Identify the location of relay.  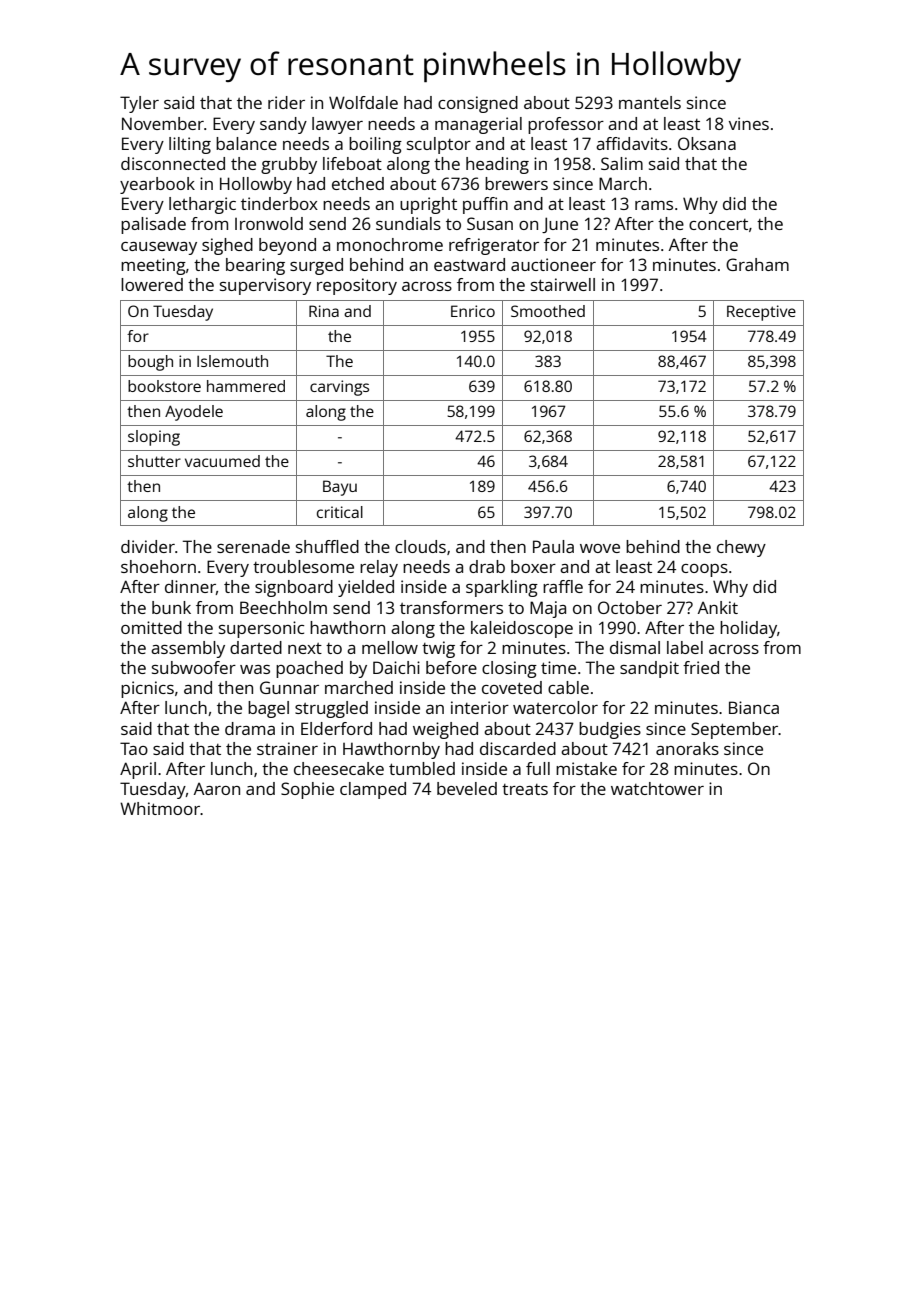
(379, 568).
